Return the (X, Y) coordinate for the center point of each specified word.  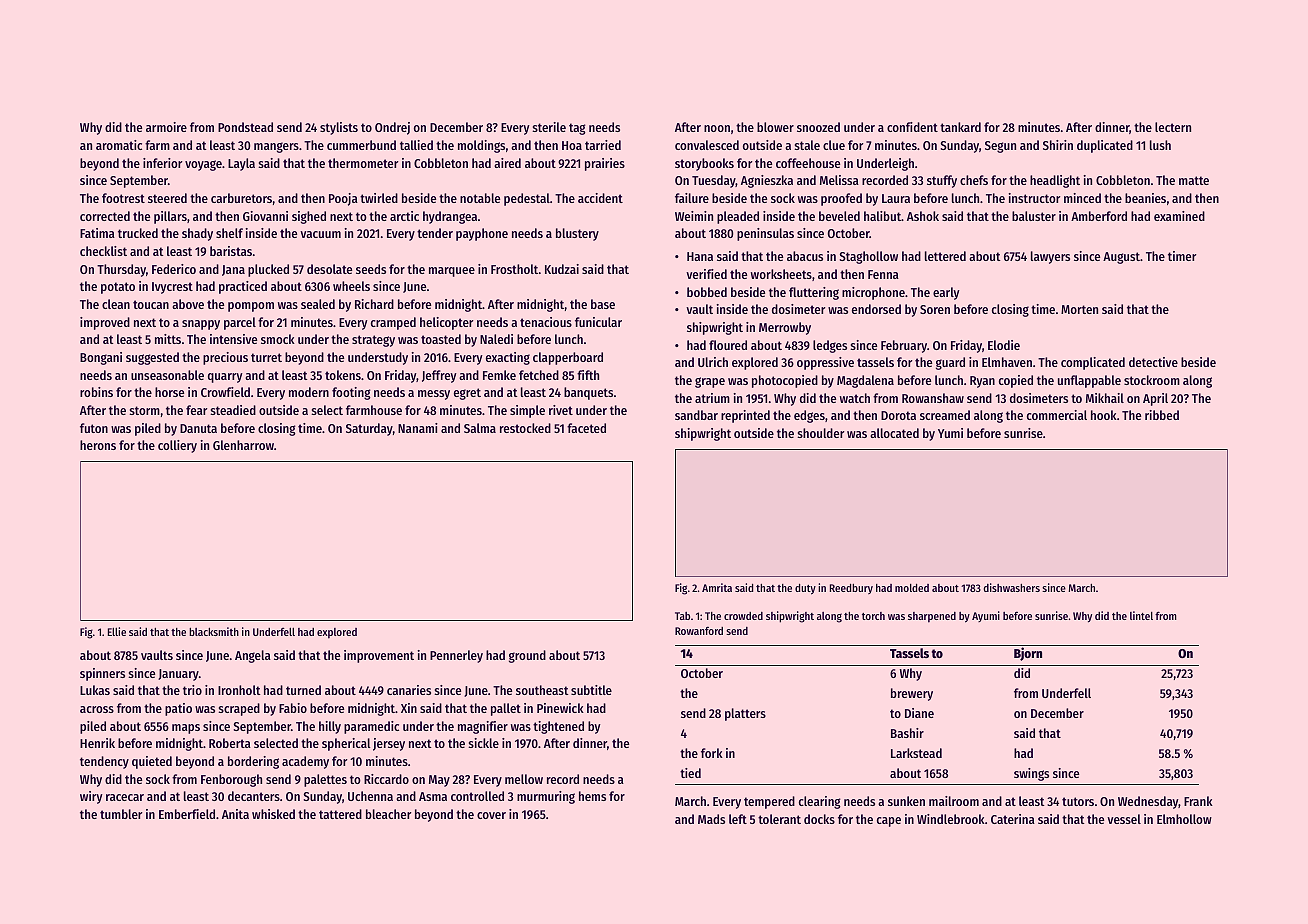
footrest (123, 198)
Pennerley (456, 656)
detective (1153, 362)
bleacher (388, 814)
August (1121, 258)
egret (467, 394)
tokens (343, 375)
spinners (102, 674)
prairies (605, 164)
